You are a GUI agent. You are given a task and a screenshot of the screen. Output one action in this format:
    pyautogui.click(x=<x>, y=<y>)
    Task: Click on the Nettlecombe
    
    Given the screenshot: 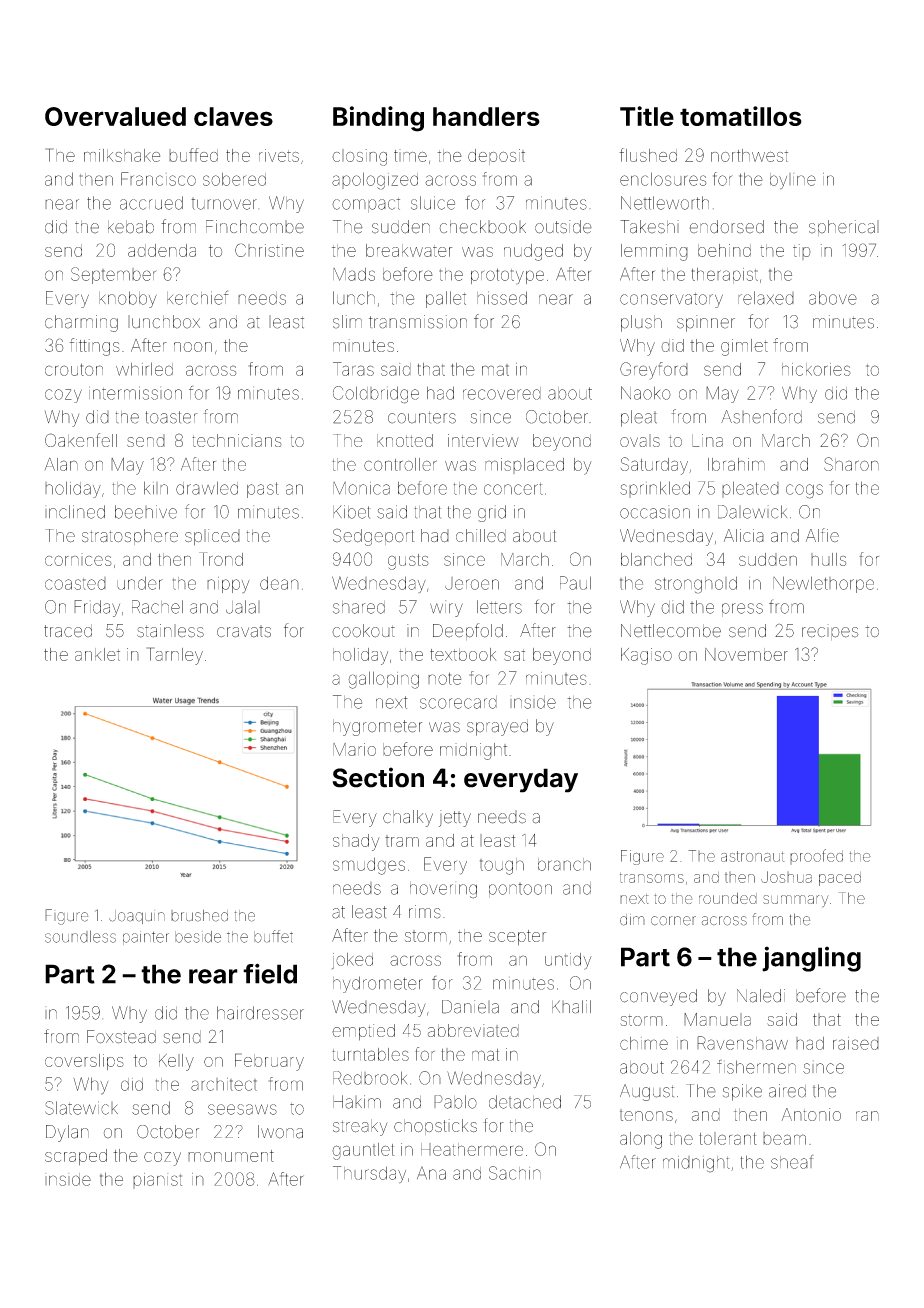 What is the action you would take?
    pyautogui.click(x=671, y=631)
